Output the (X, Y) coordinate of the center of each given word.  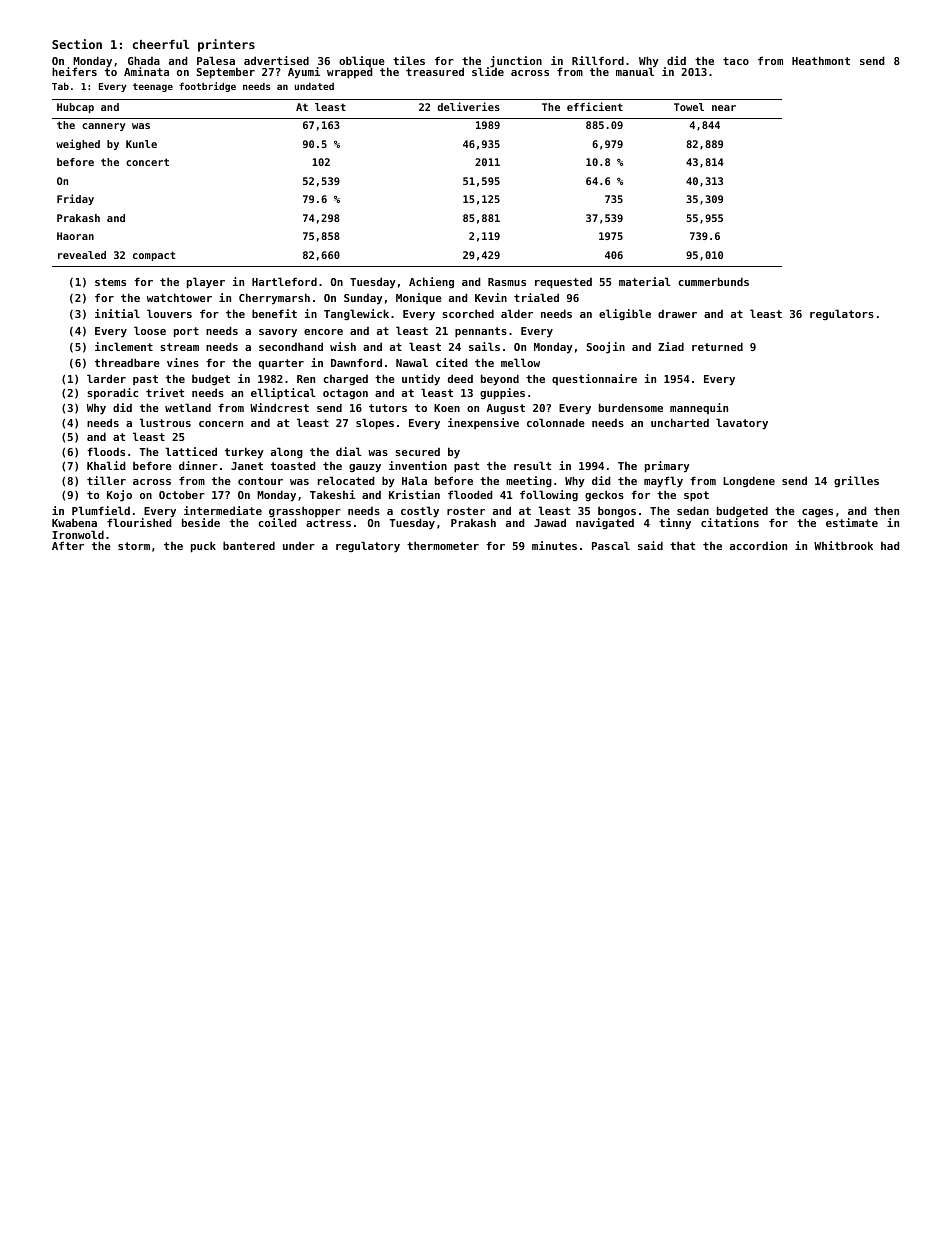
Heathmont (821, 60)
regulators (842, 314)
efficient (595, 106)
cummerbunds (713, 281)
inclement (124, 346)
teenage (153, 87)
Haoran (75, 236)
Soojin (605, 348)
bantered (249, 545)
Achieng (431, 282)
